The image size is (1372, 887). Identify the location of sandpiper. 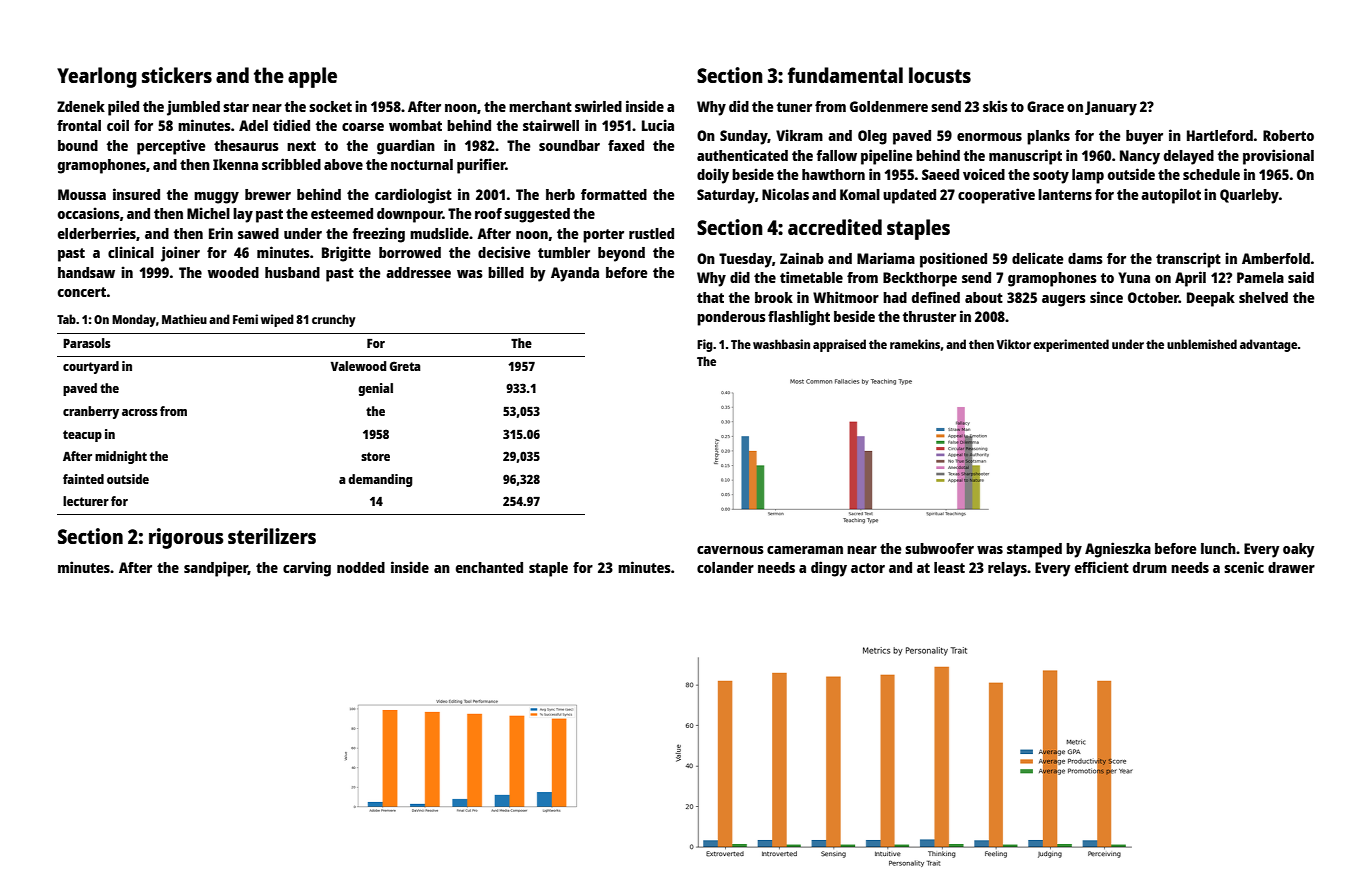
(216, 569).
